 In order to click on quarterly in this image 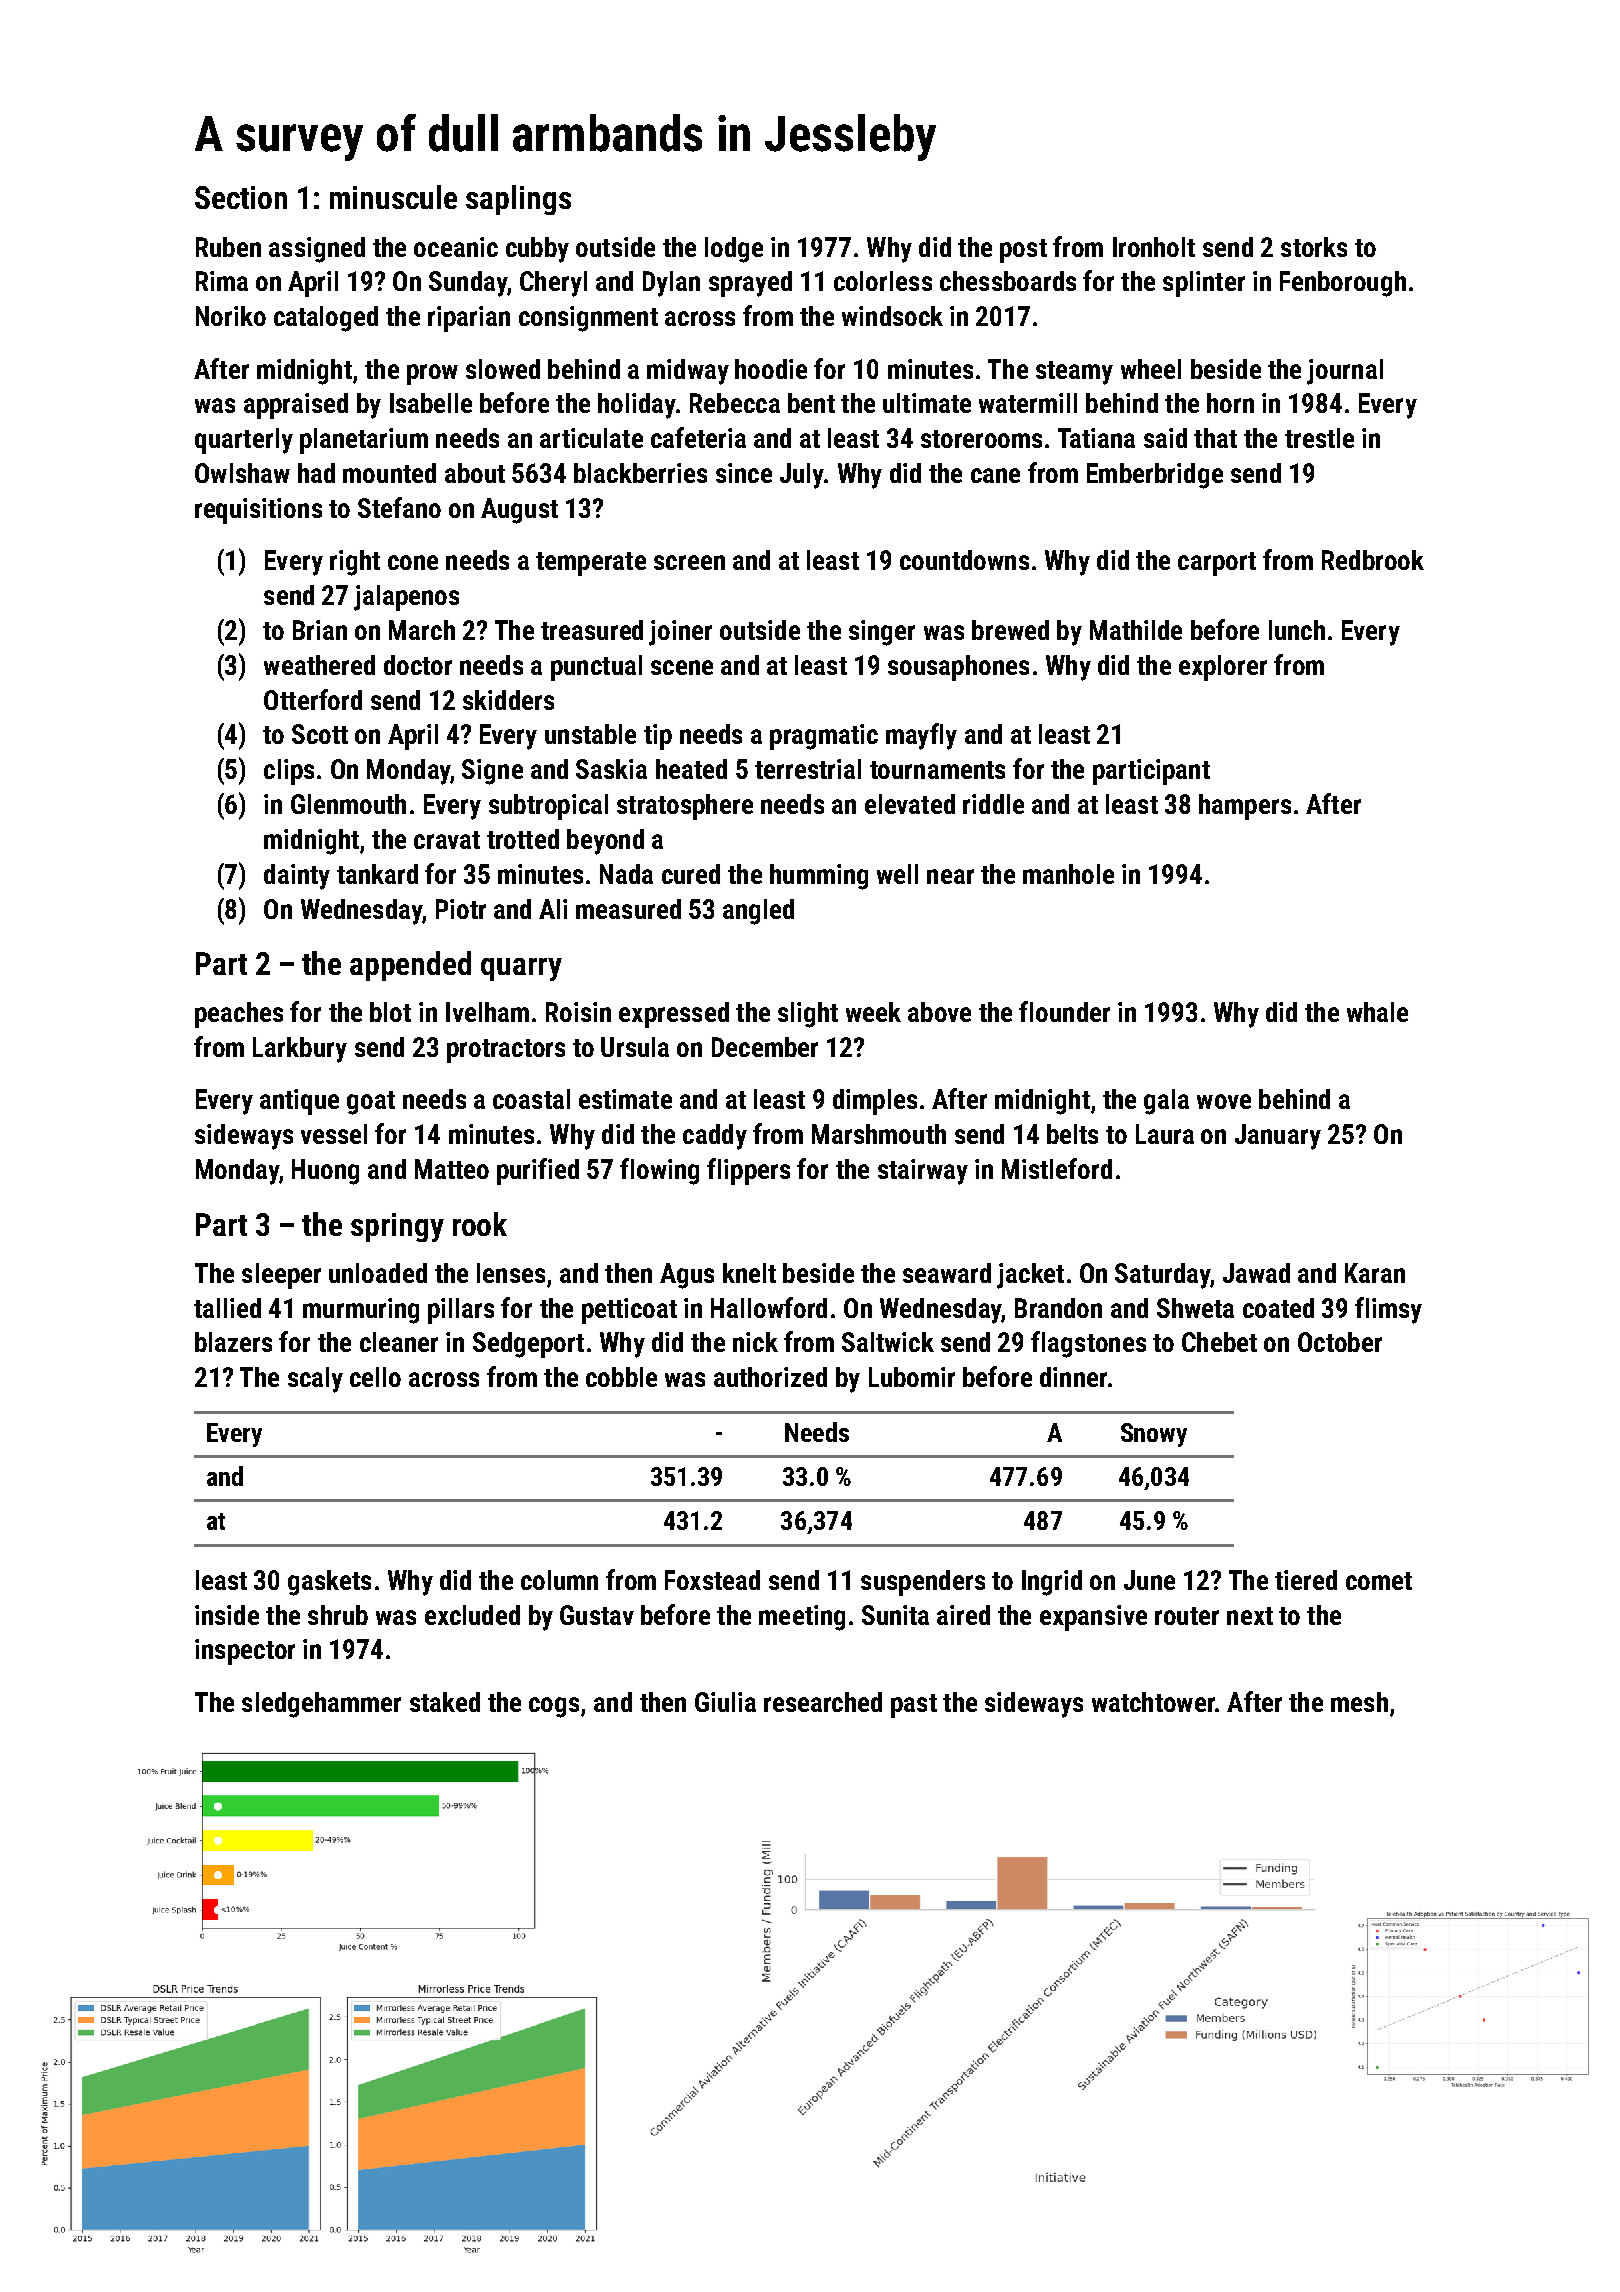, I will do `click(244, 441)`.
